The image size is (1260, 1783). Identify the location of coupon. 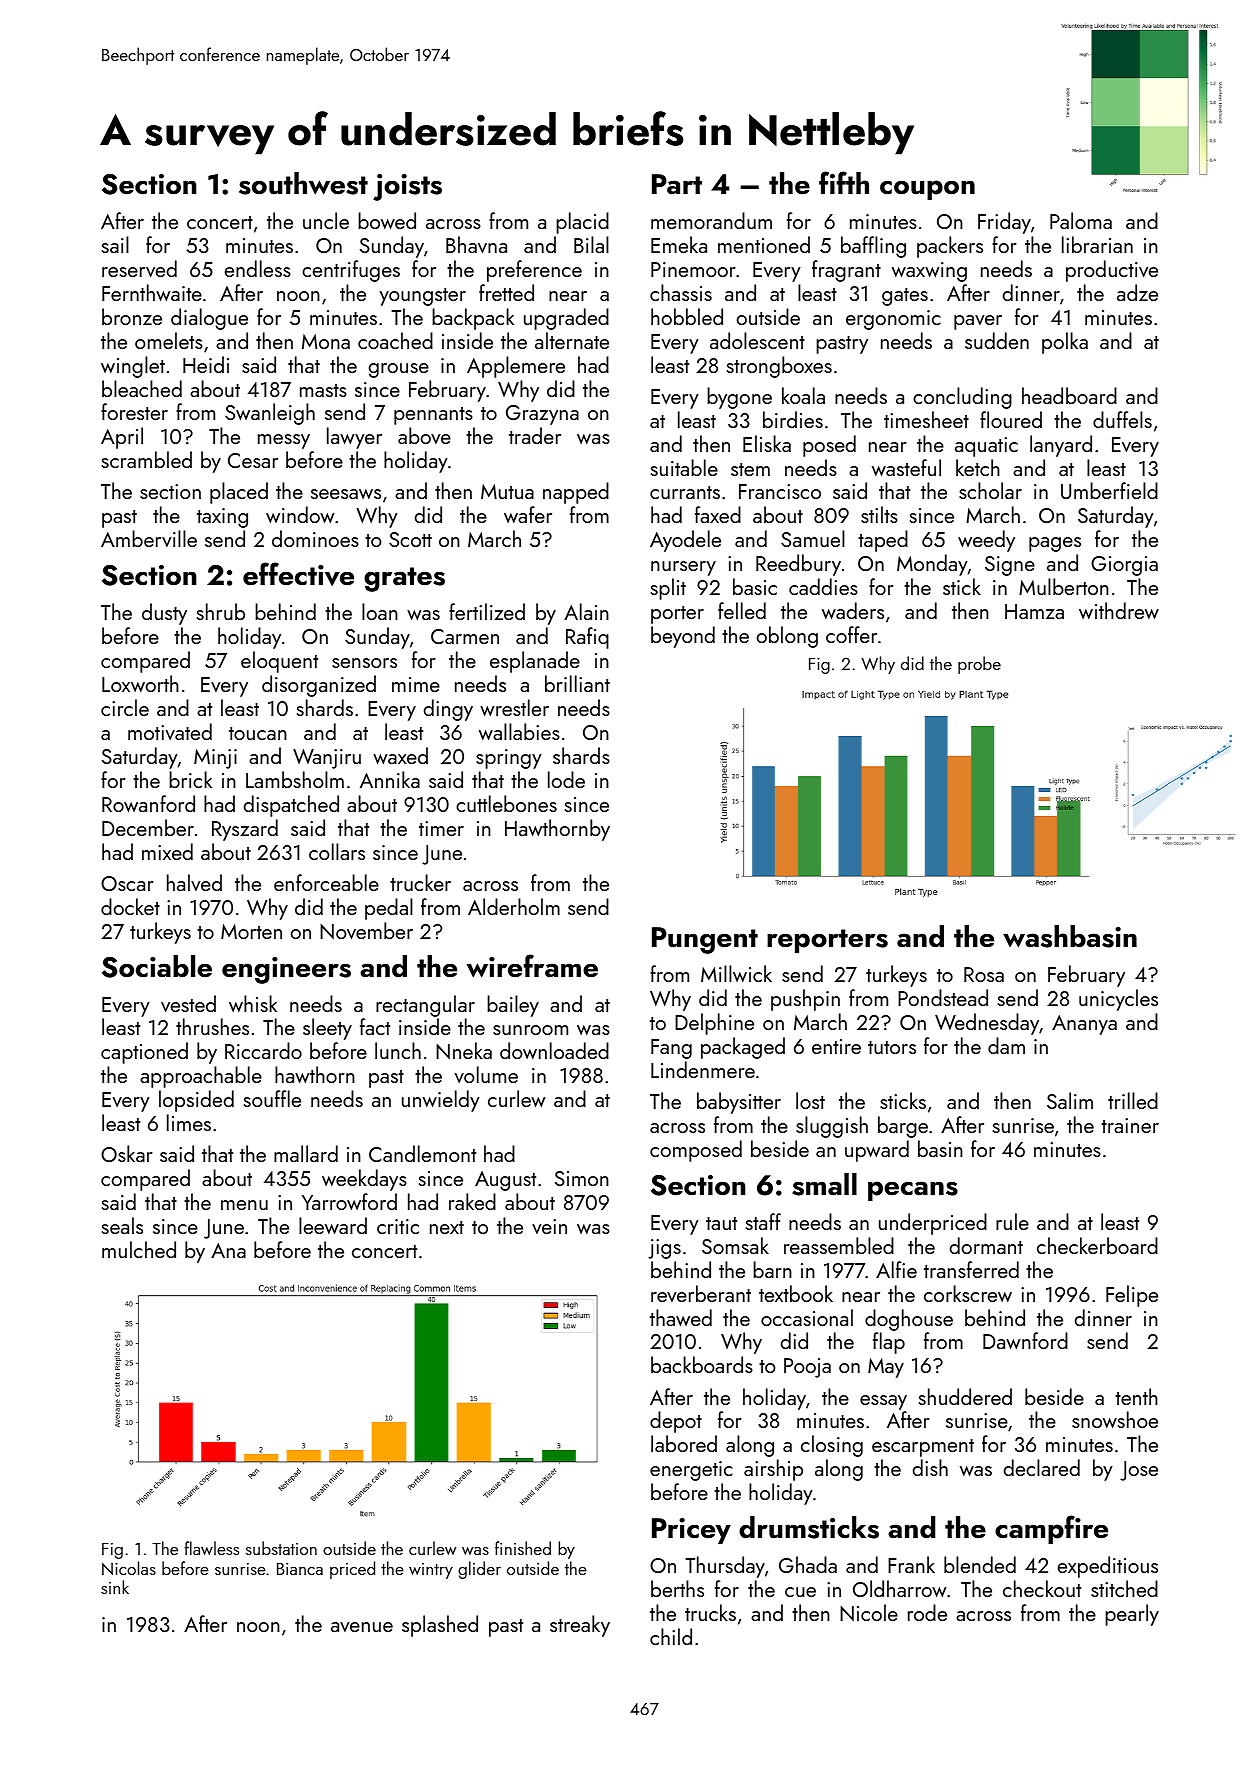
(927, 190).
